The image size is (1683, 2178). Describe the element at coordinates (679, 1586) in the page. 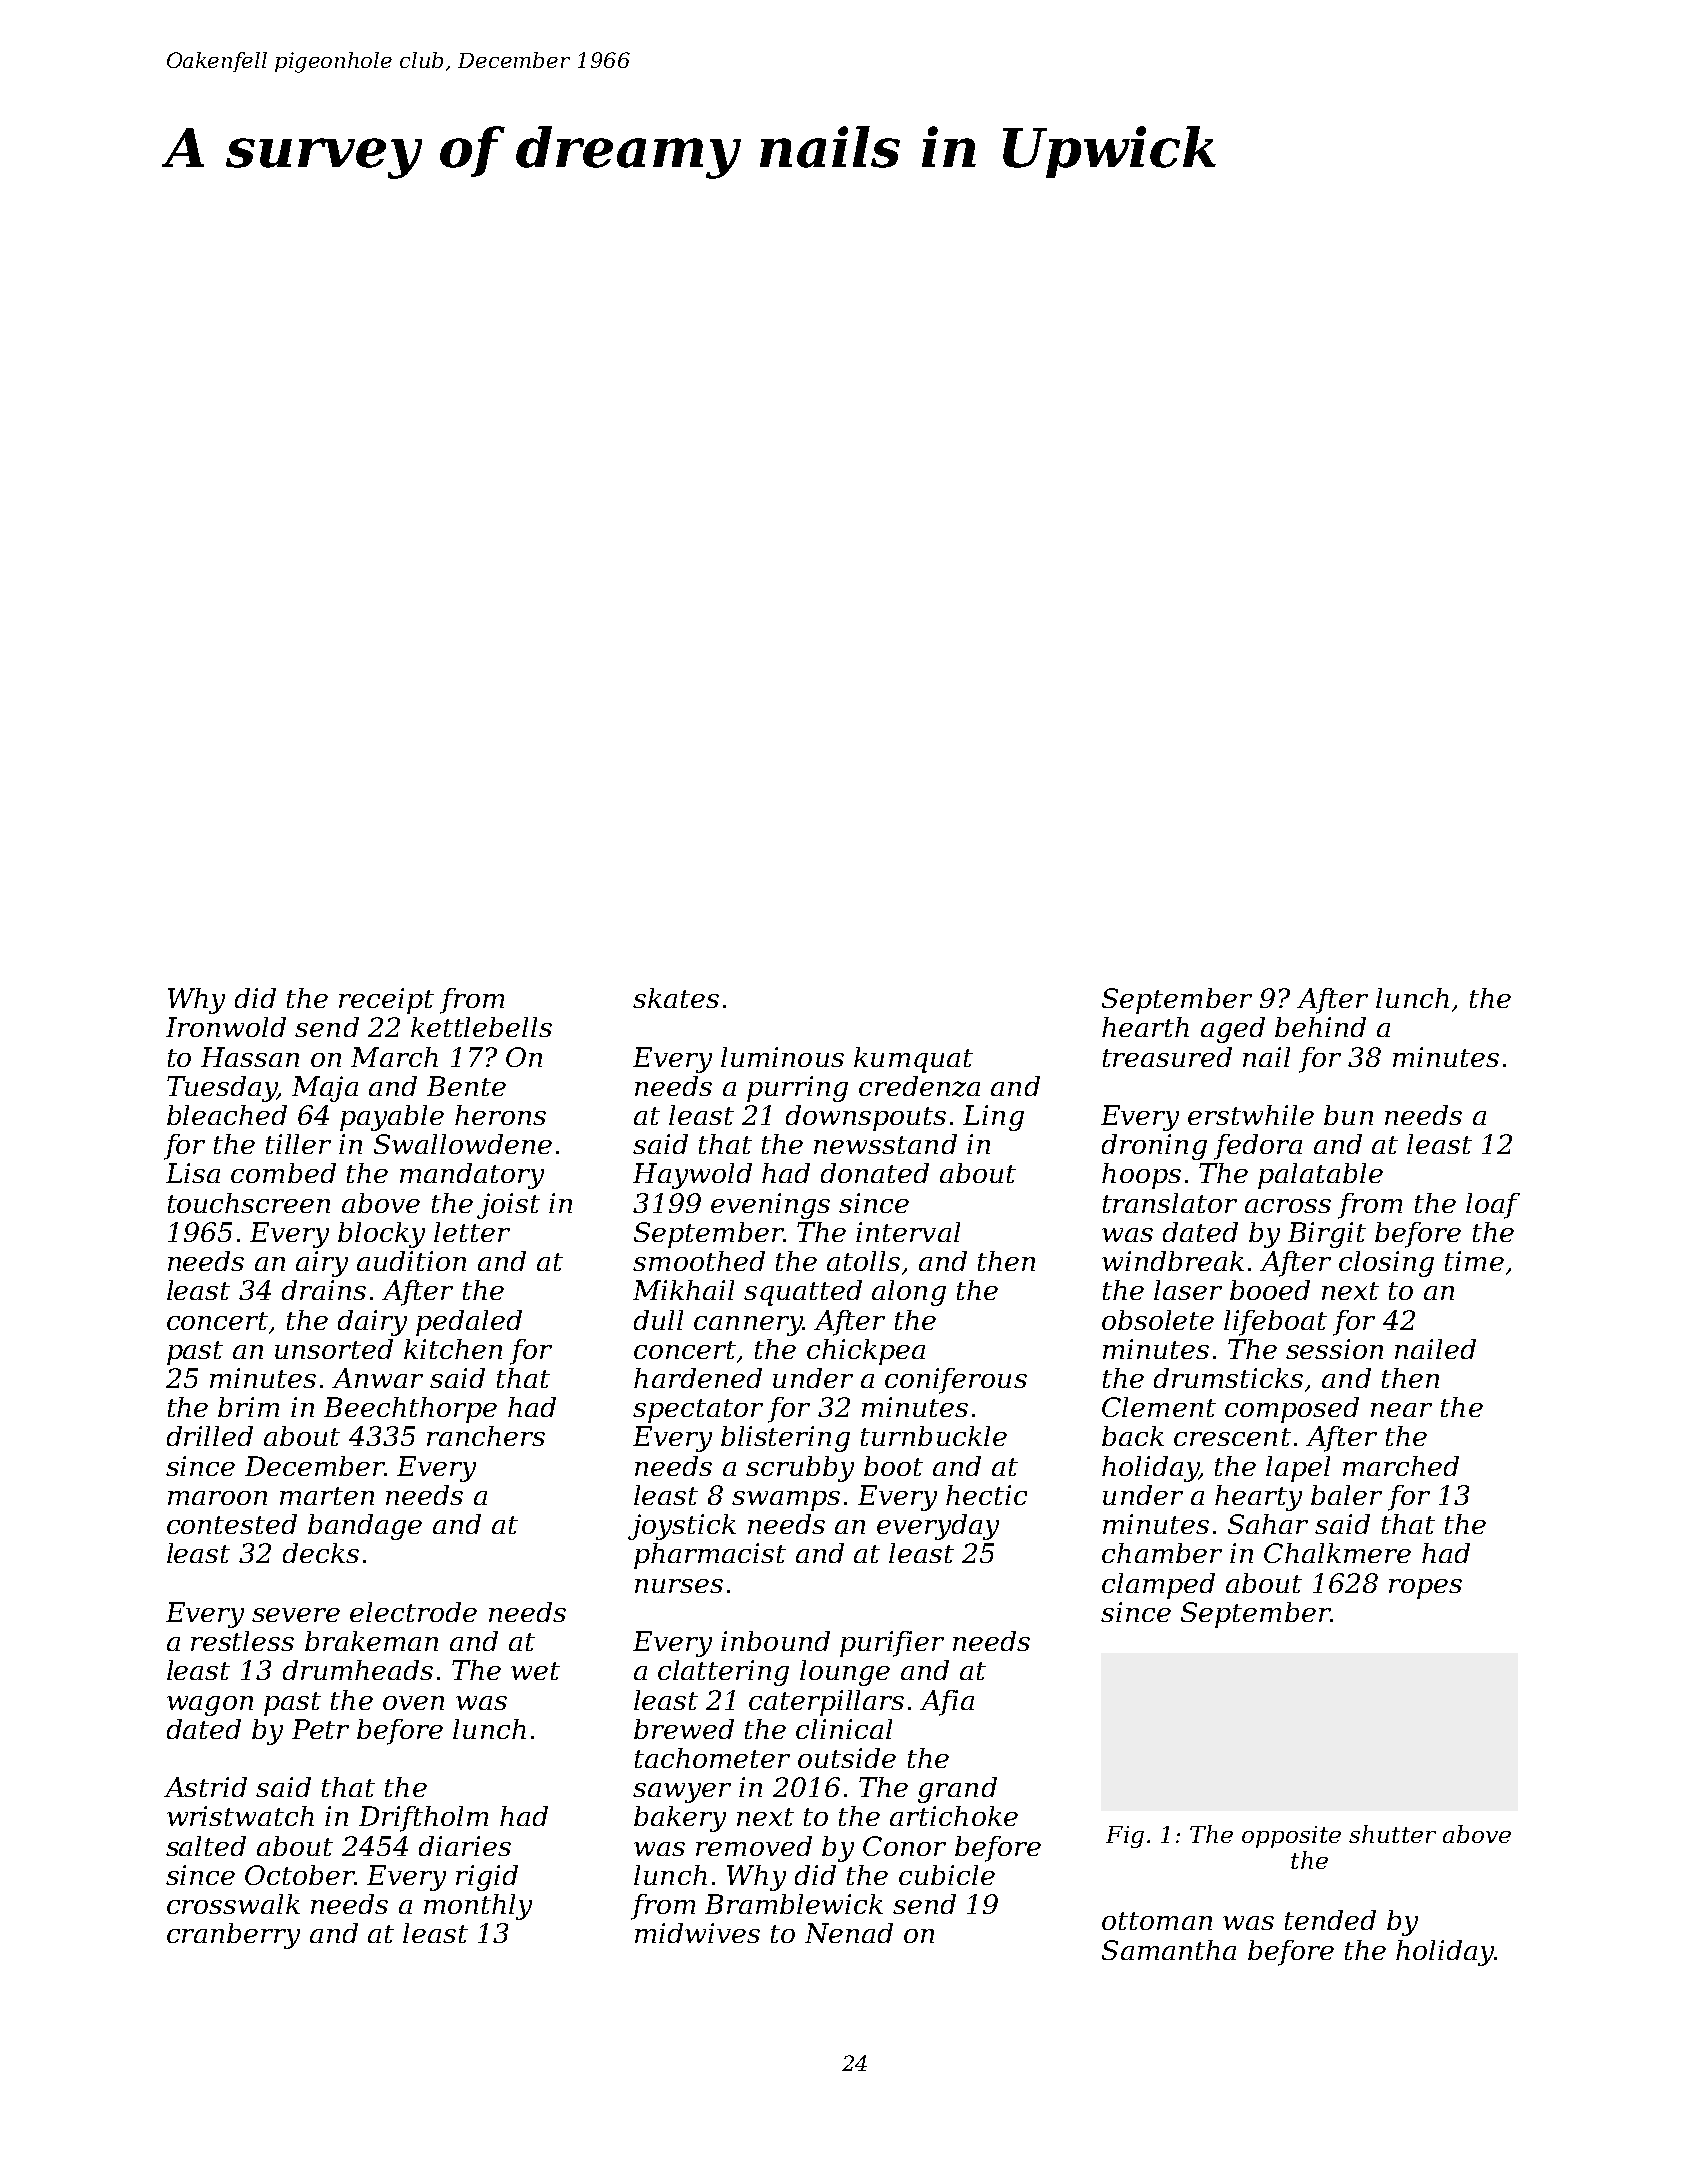

I see `nurses` at that location.
